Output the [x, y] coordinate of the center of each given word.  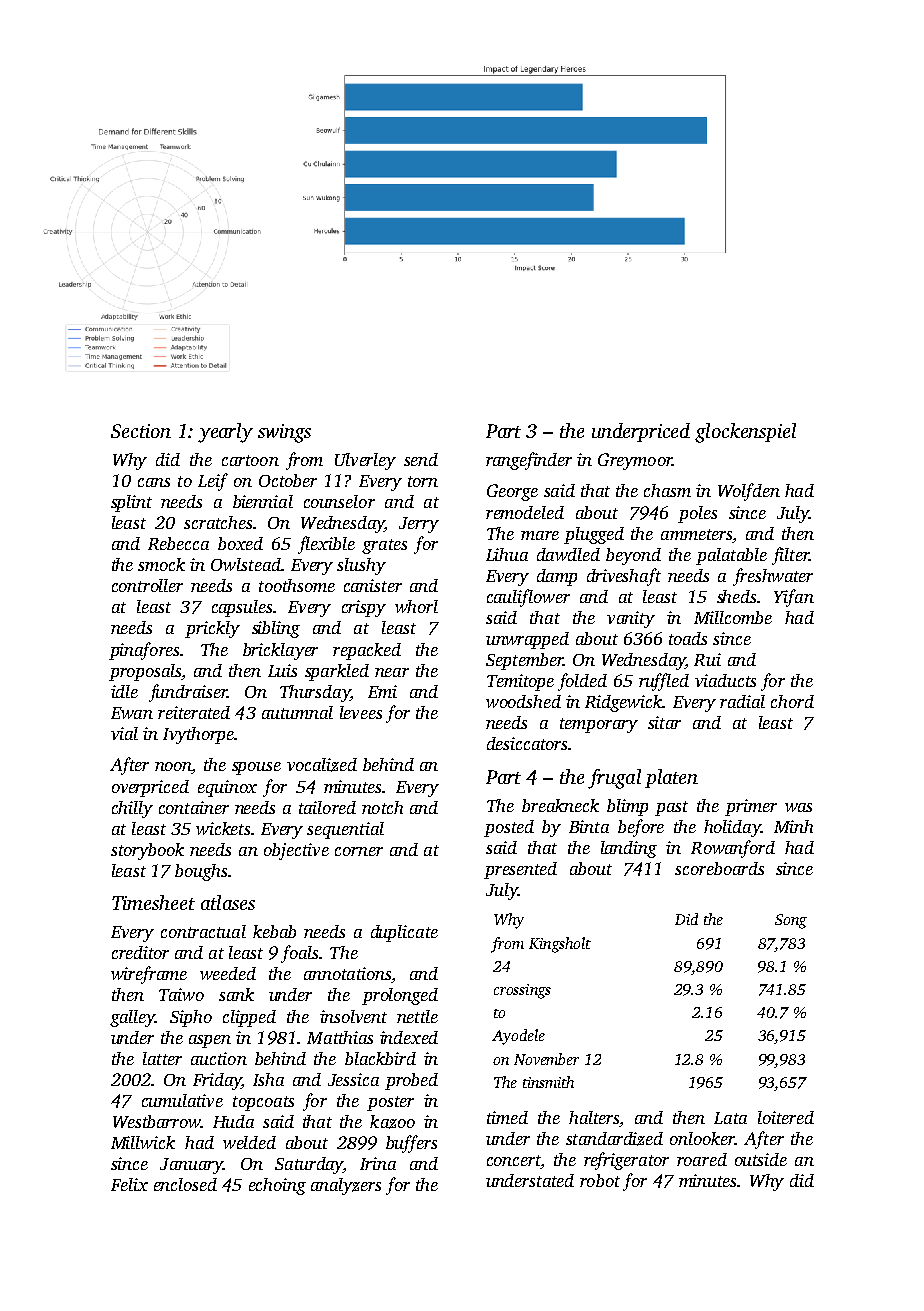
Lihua [507, 554]
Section [141, 431]
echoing [277, 1186]
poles [697, 514]
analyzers [346, 1186]
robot [600, 1180]
